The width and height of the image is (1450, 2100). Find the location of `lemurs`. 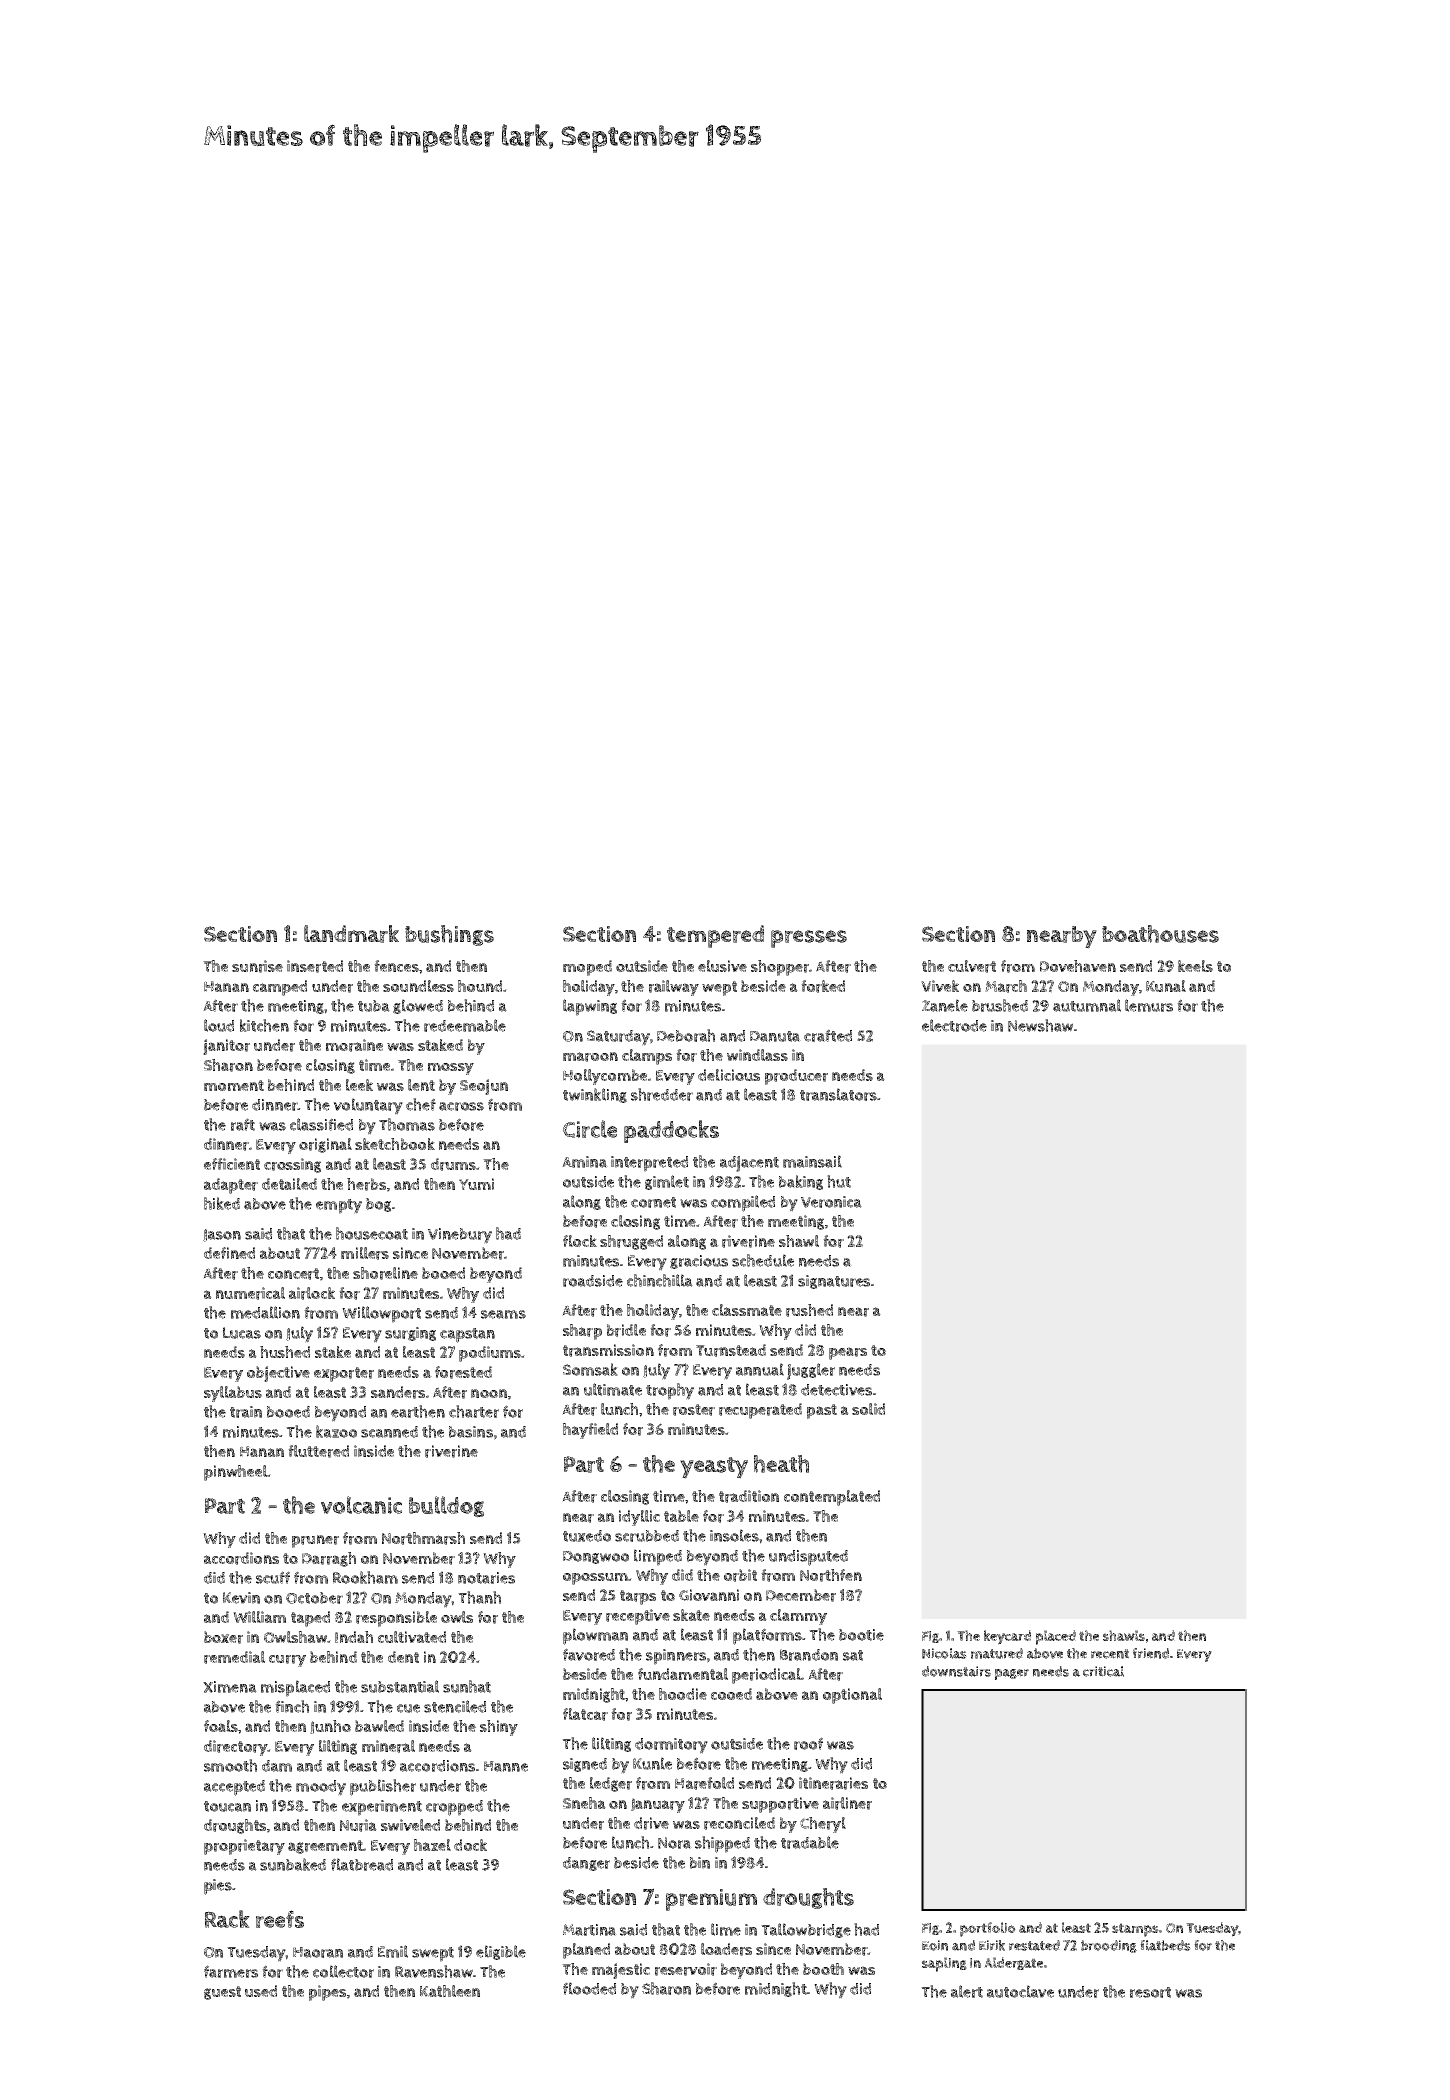

lemurs is located at coordinates (1149, 1005).
